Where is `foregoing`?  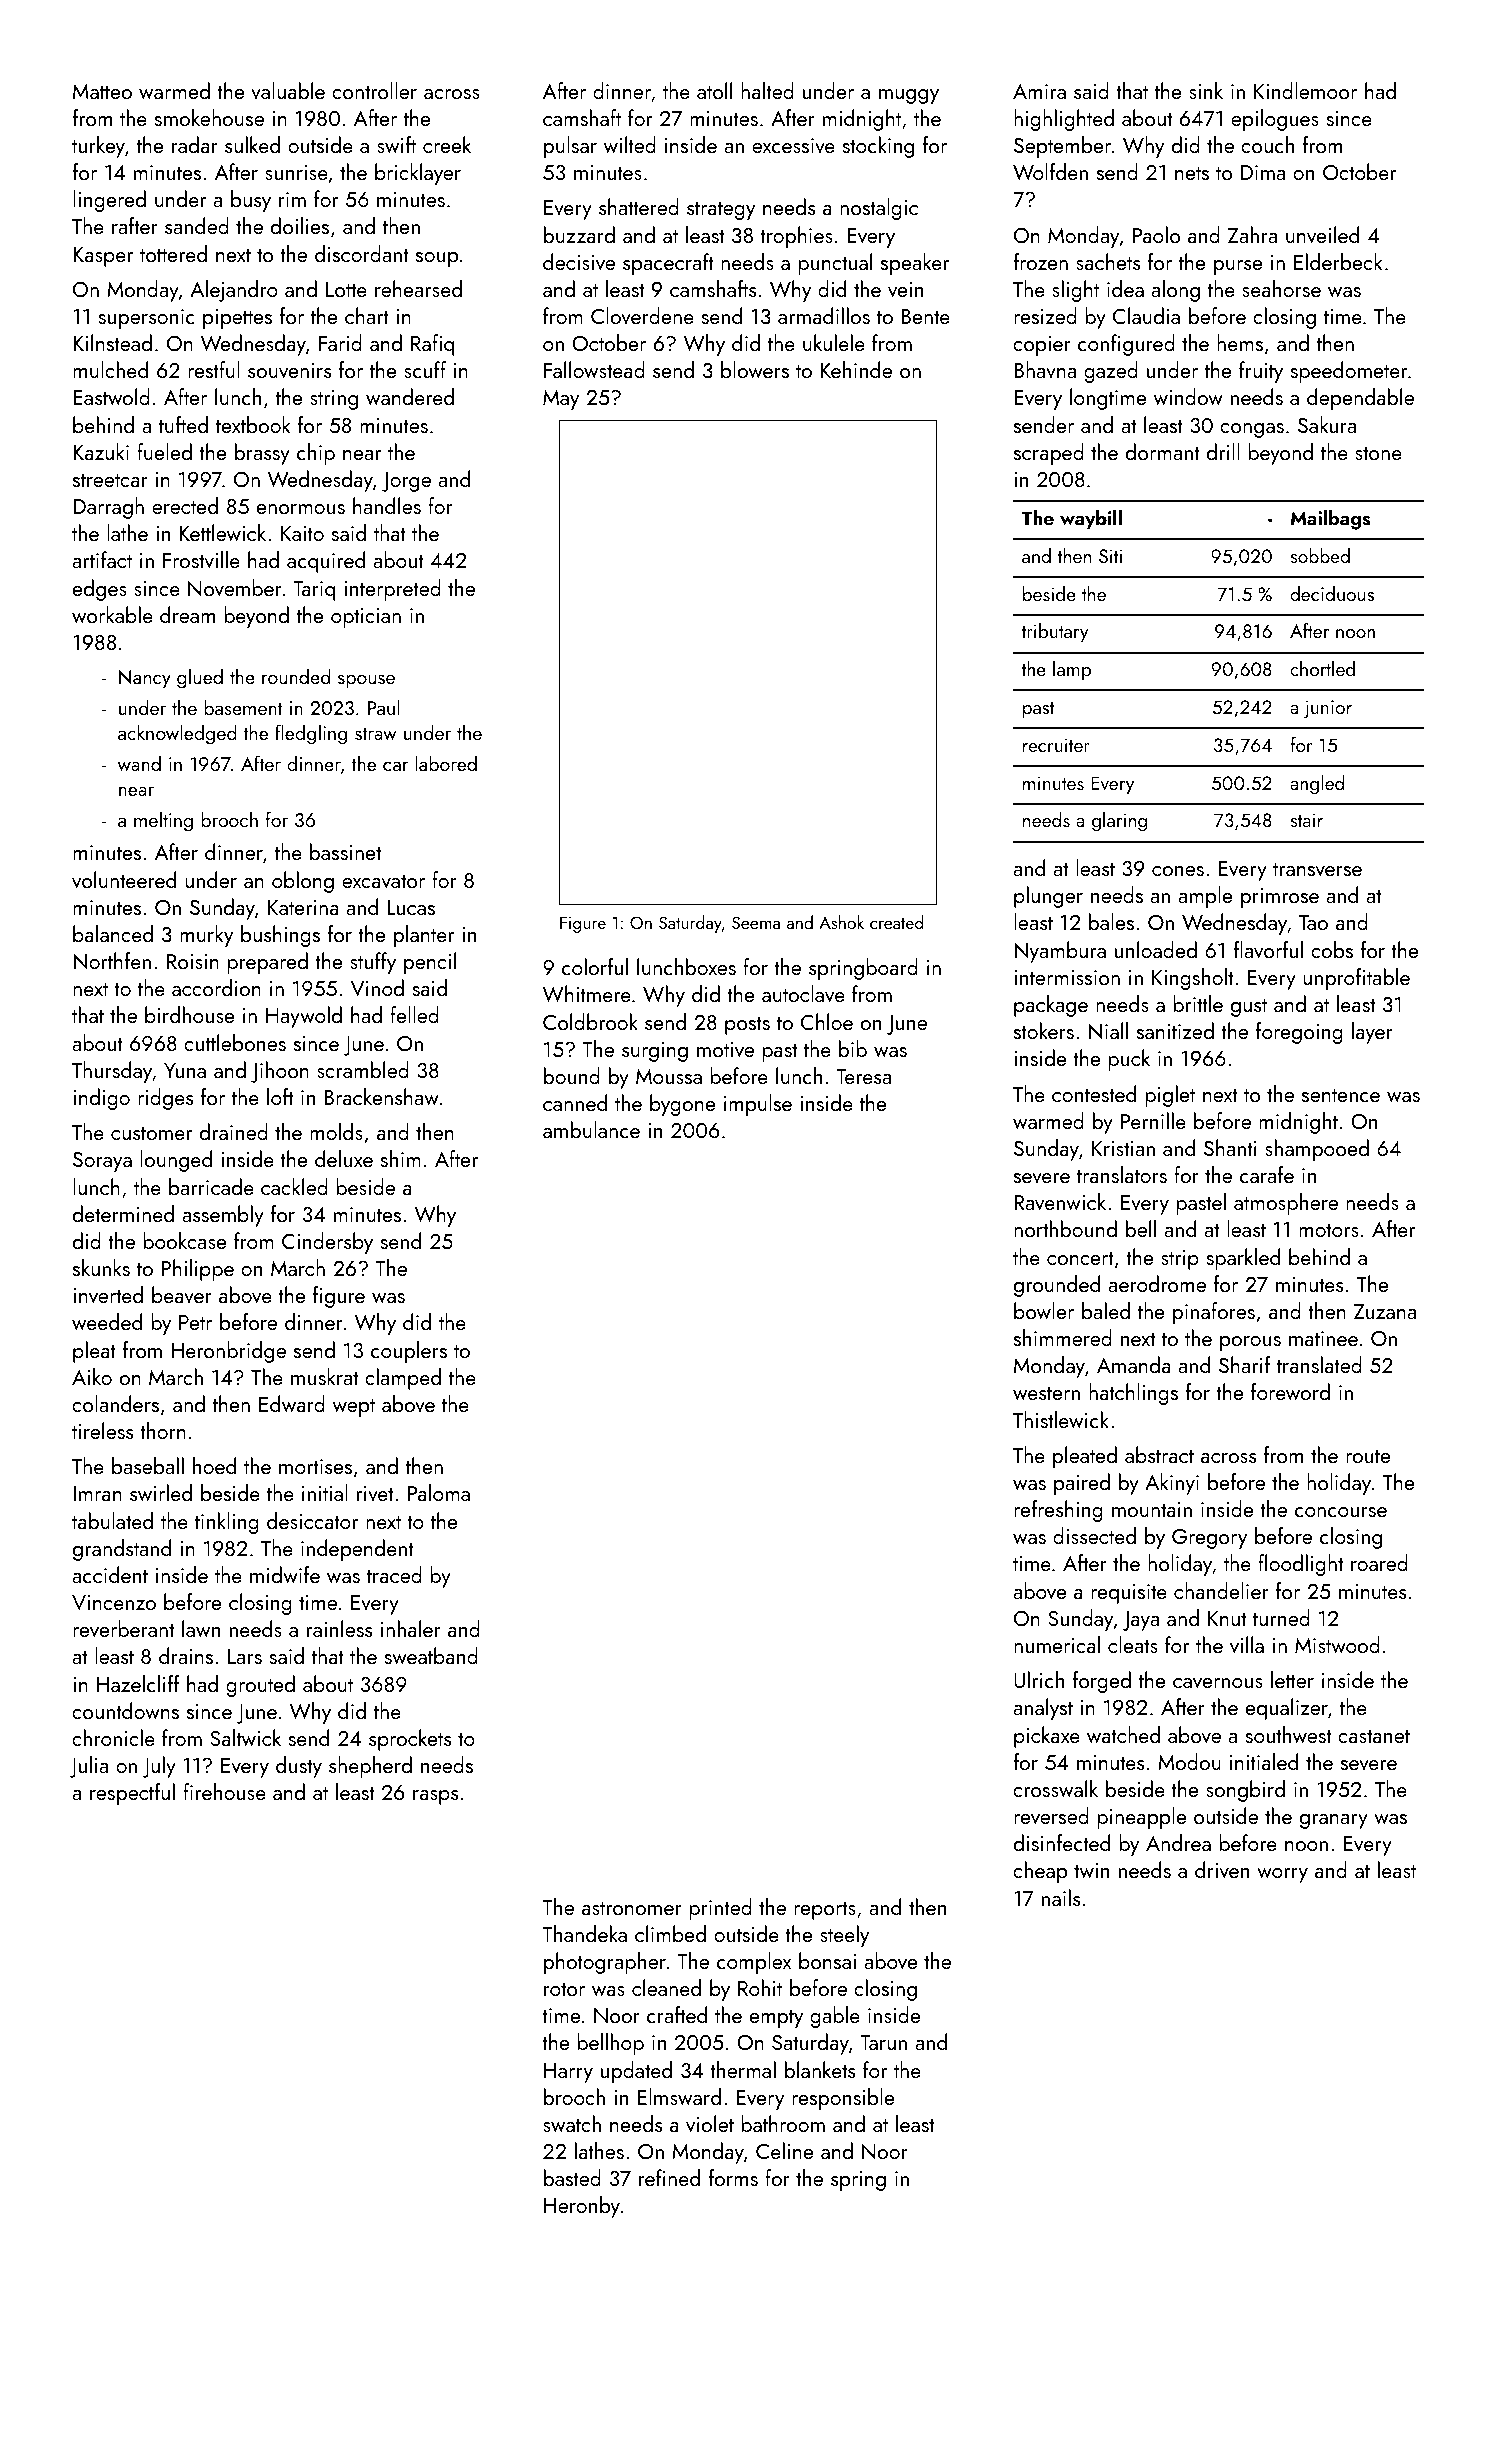
foregoing is located at coordinates (1299, 1033).
